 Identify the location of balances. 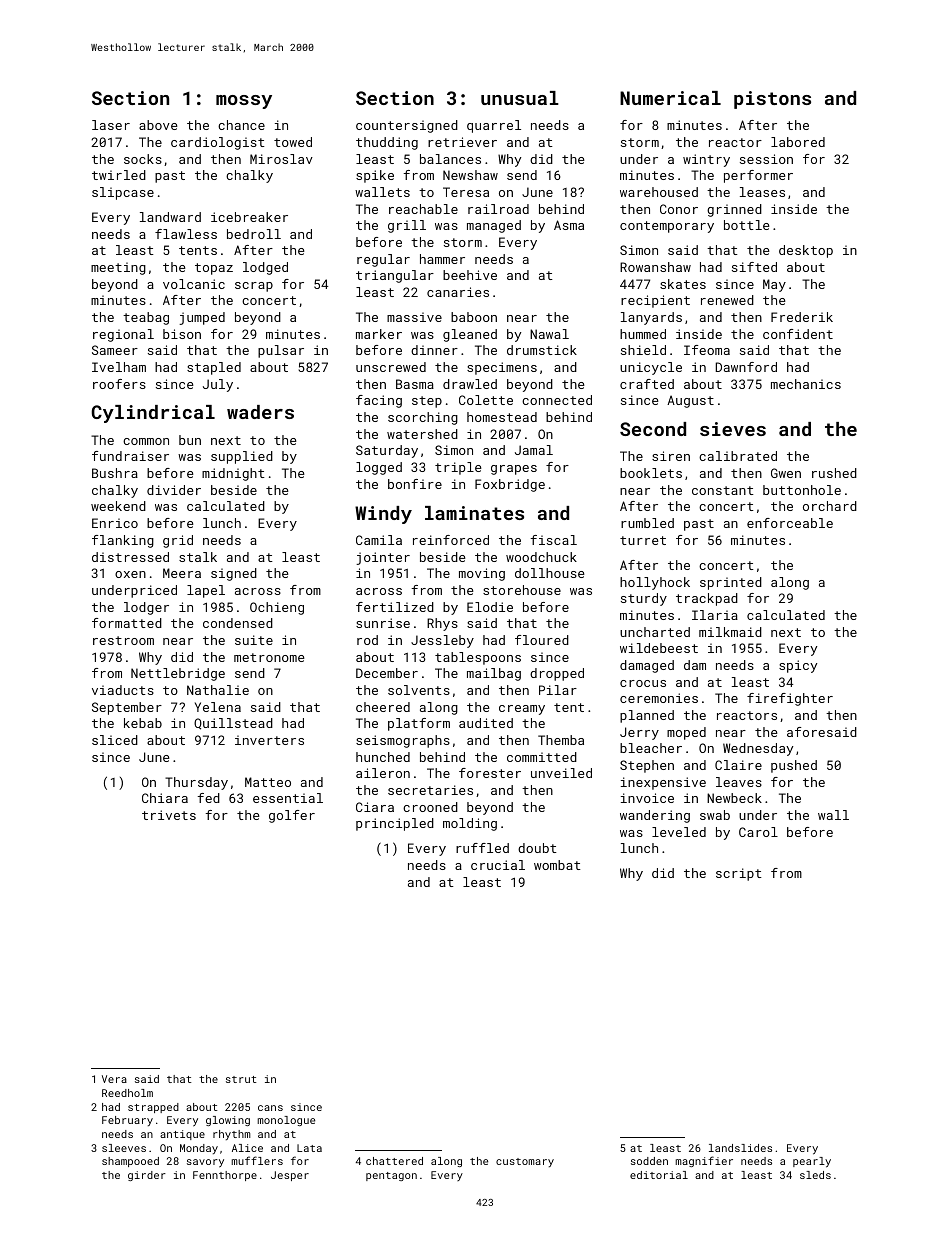
(450, 159).
